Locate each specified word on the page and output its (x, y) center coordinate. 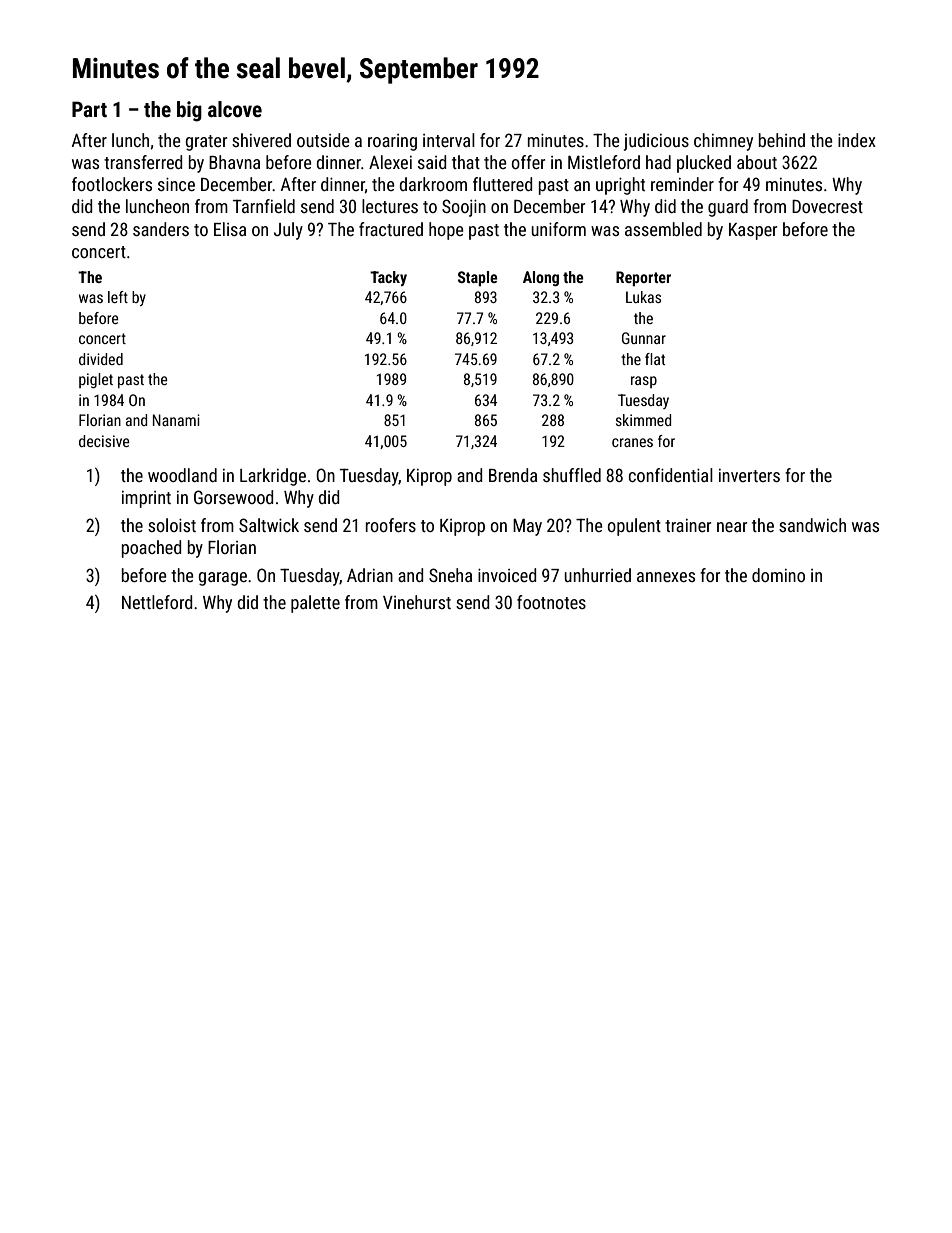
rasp (644, 382)
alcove (235, 109)
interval (449, 140)
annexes (666, 577)
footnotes (551, 602)
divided (101, 359)
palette (315, 604)
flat (655, 359)
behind (782, 140)
